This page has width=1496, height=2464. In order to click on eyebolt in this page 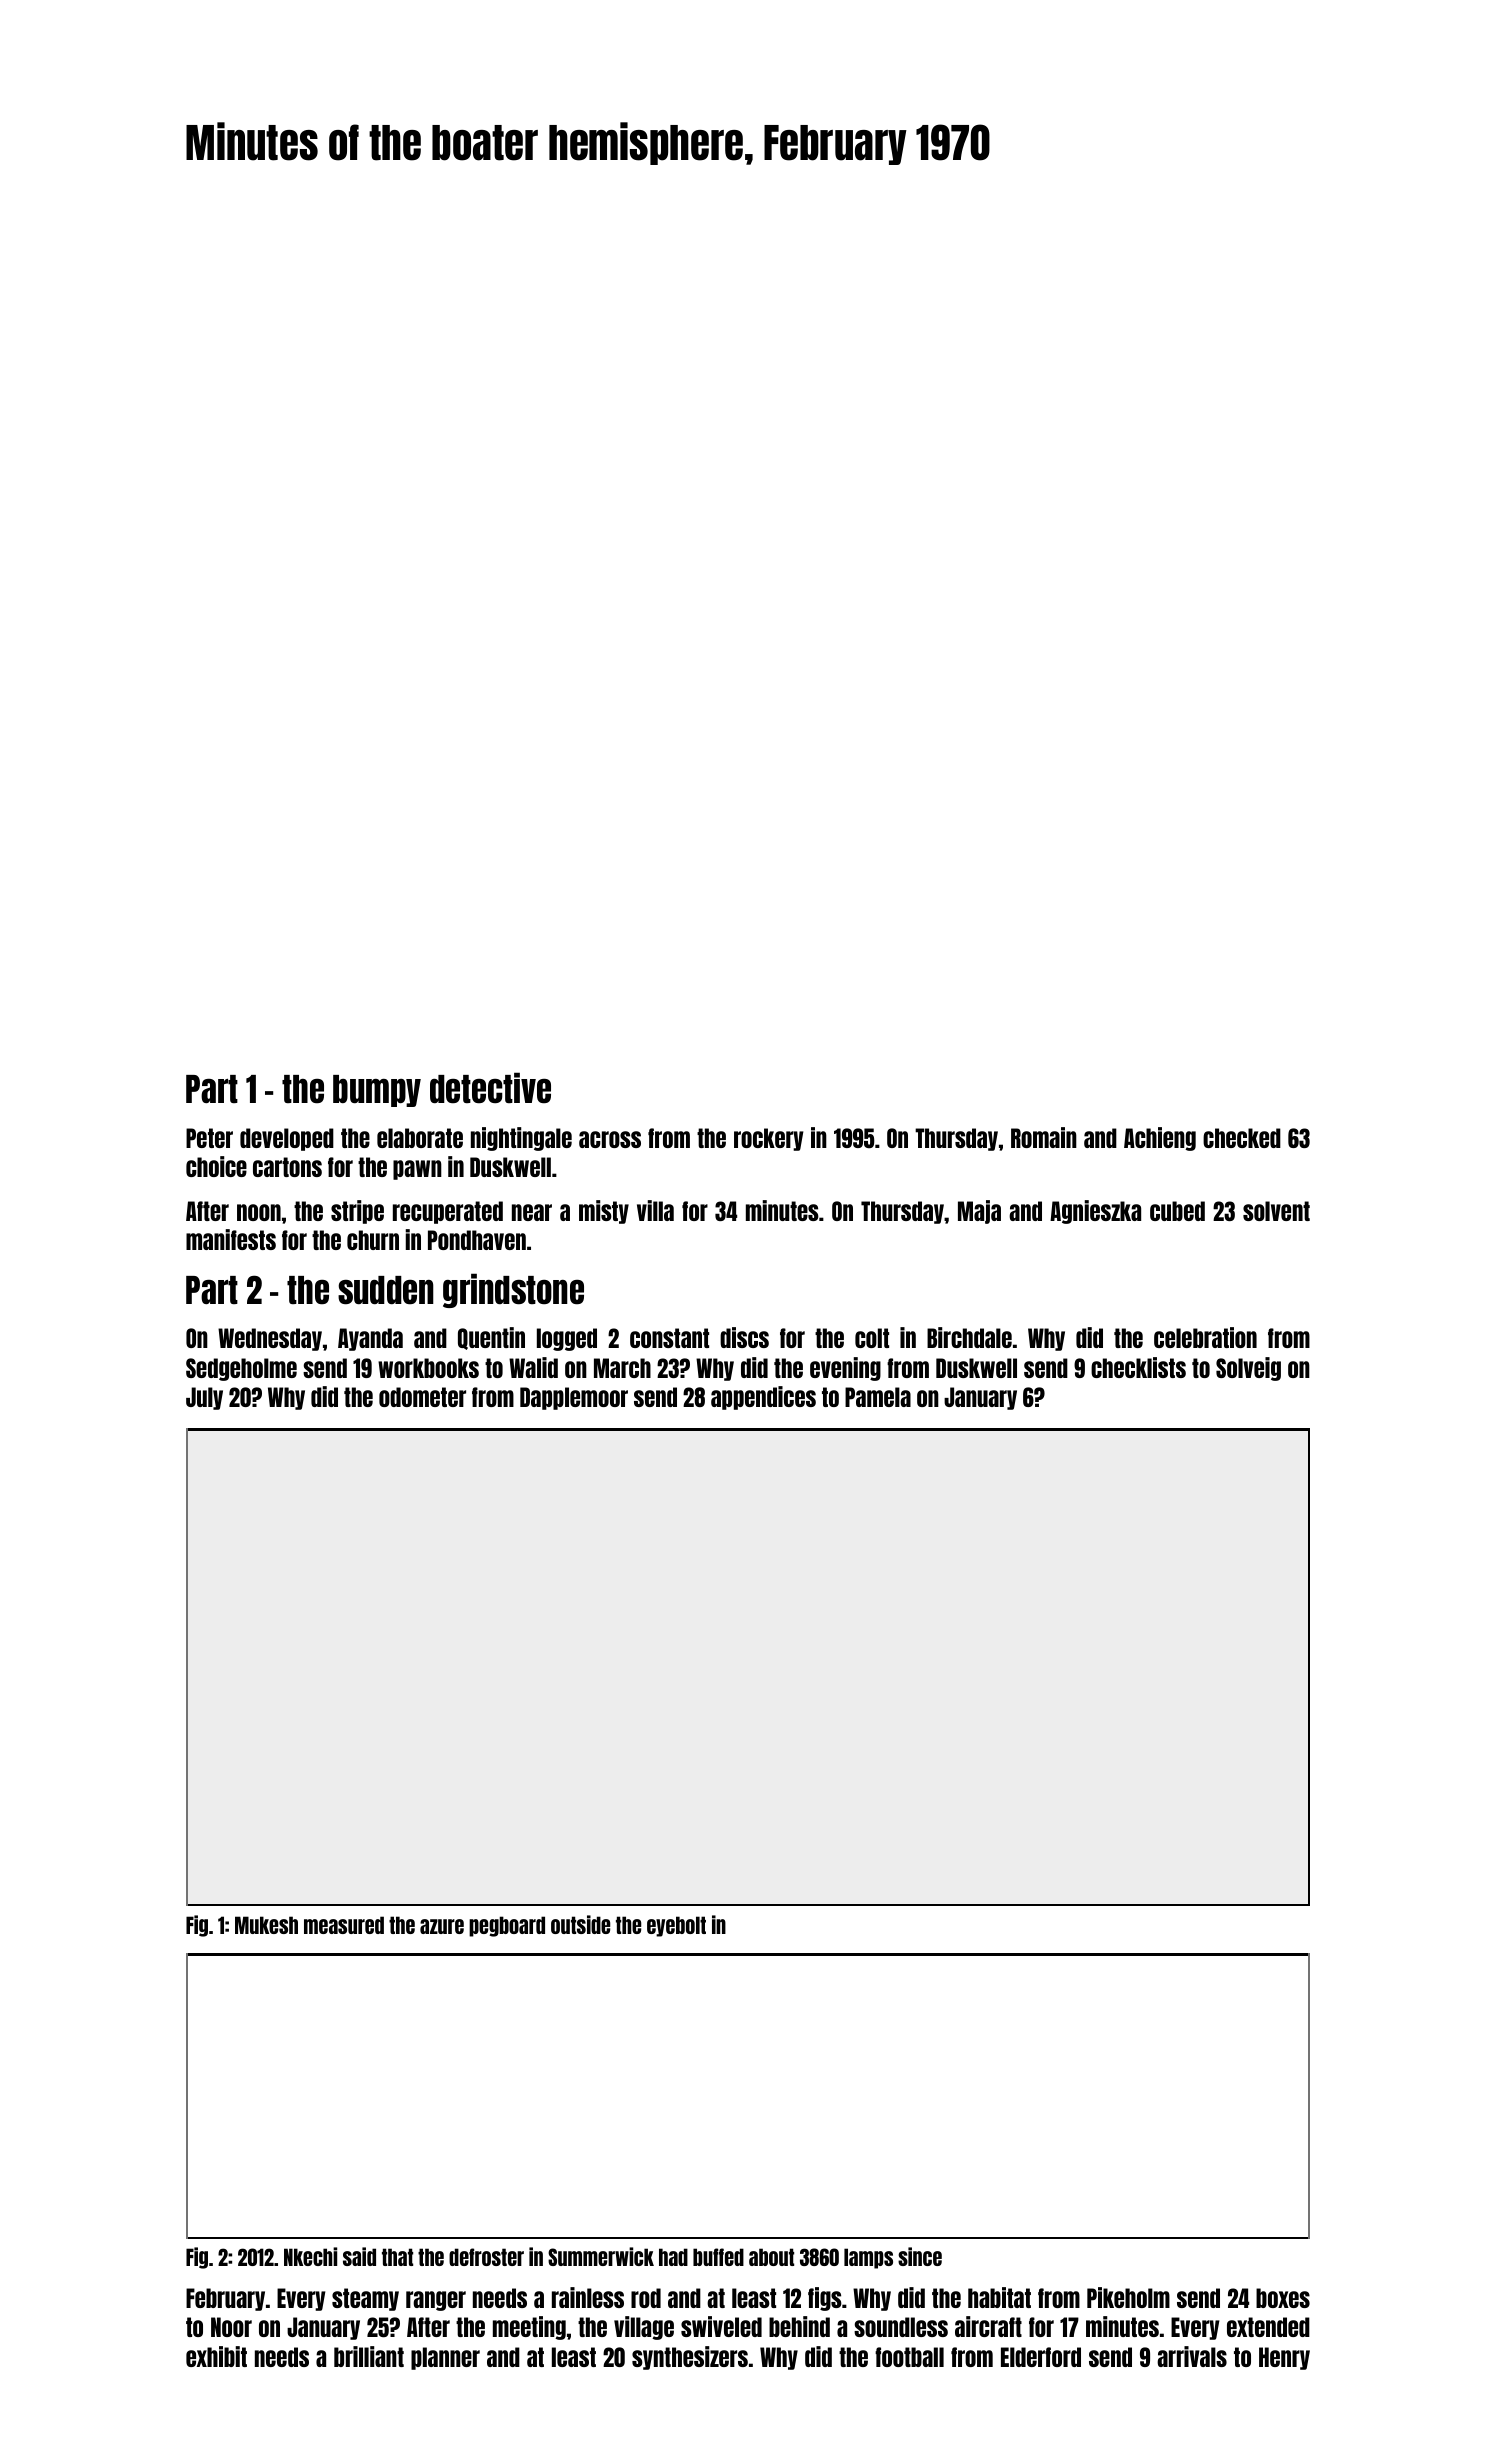, I will do `click(676, 1926)`.
